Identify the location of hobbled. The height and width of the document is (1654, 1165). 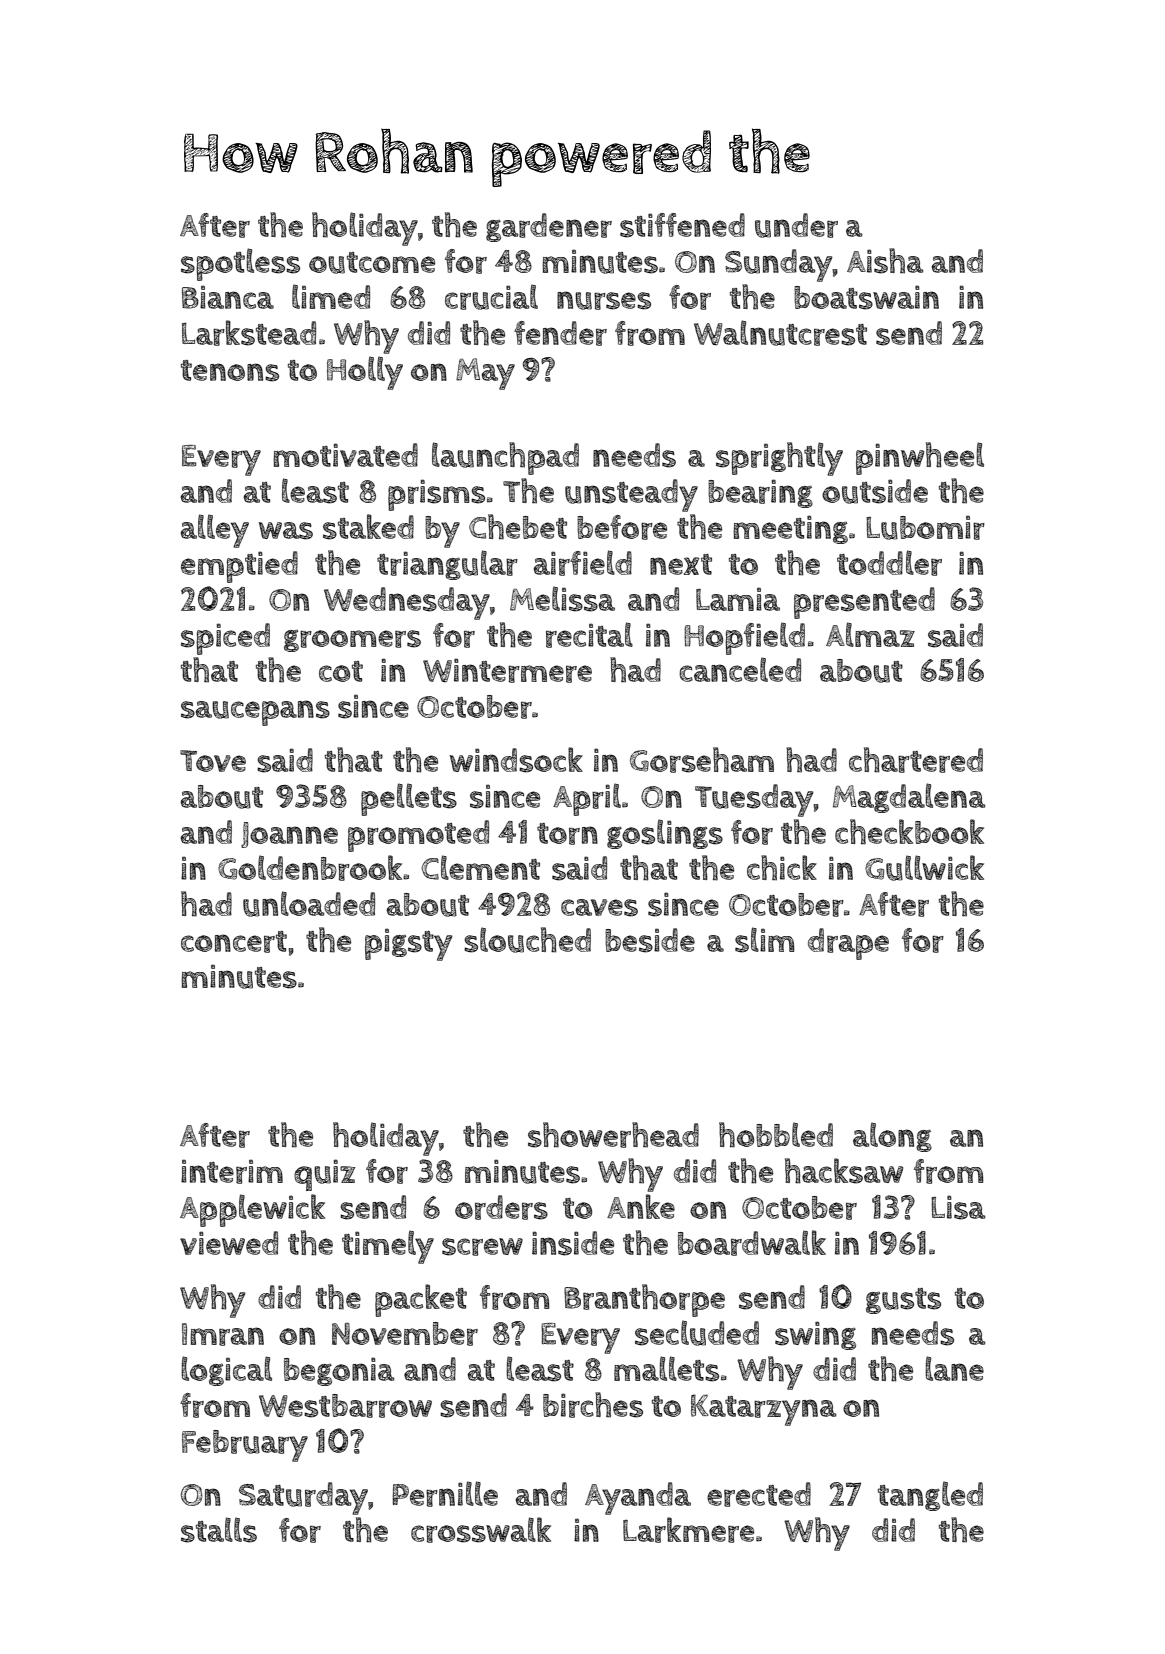
(776, 1135).
